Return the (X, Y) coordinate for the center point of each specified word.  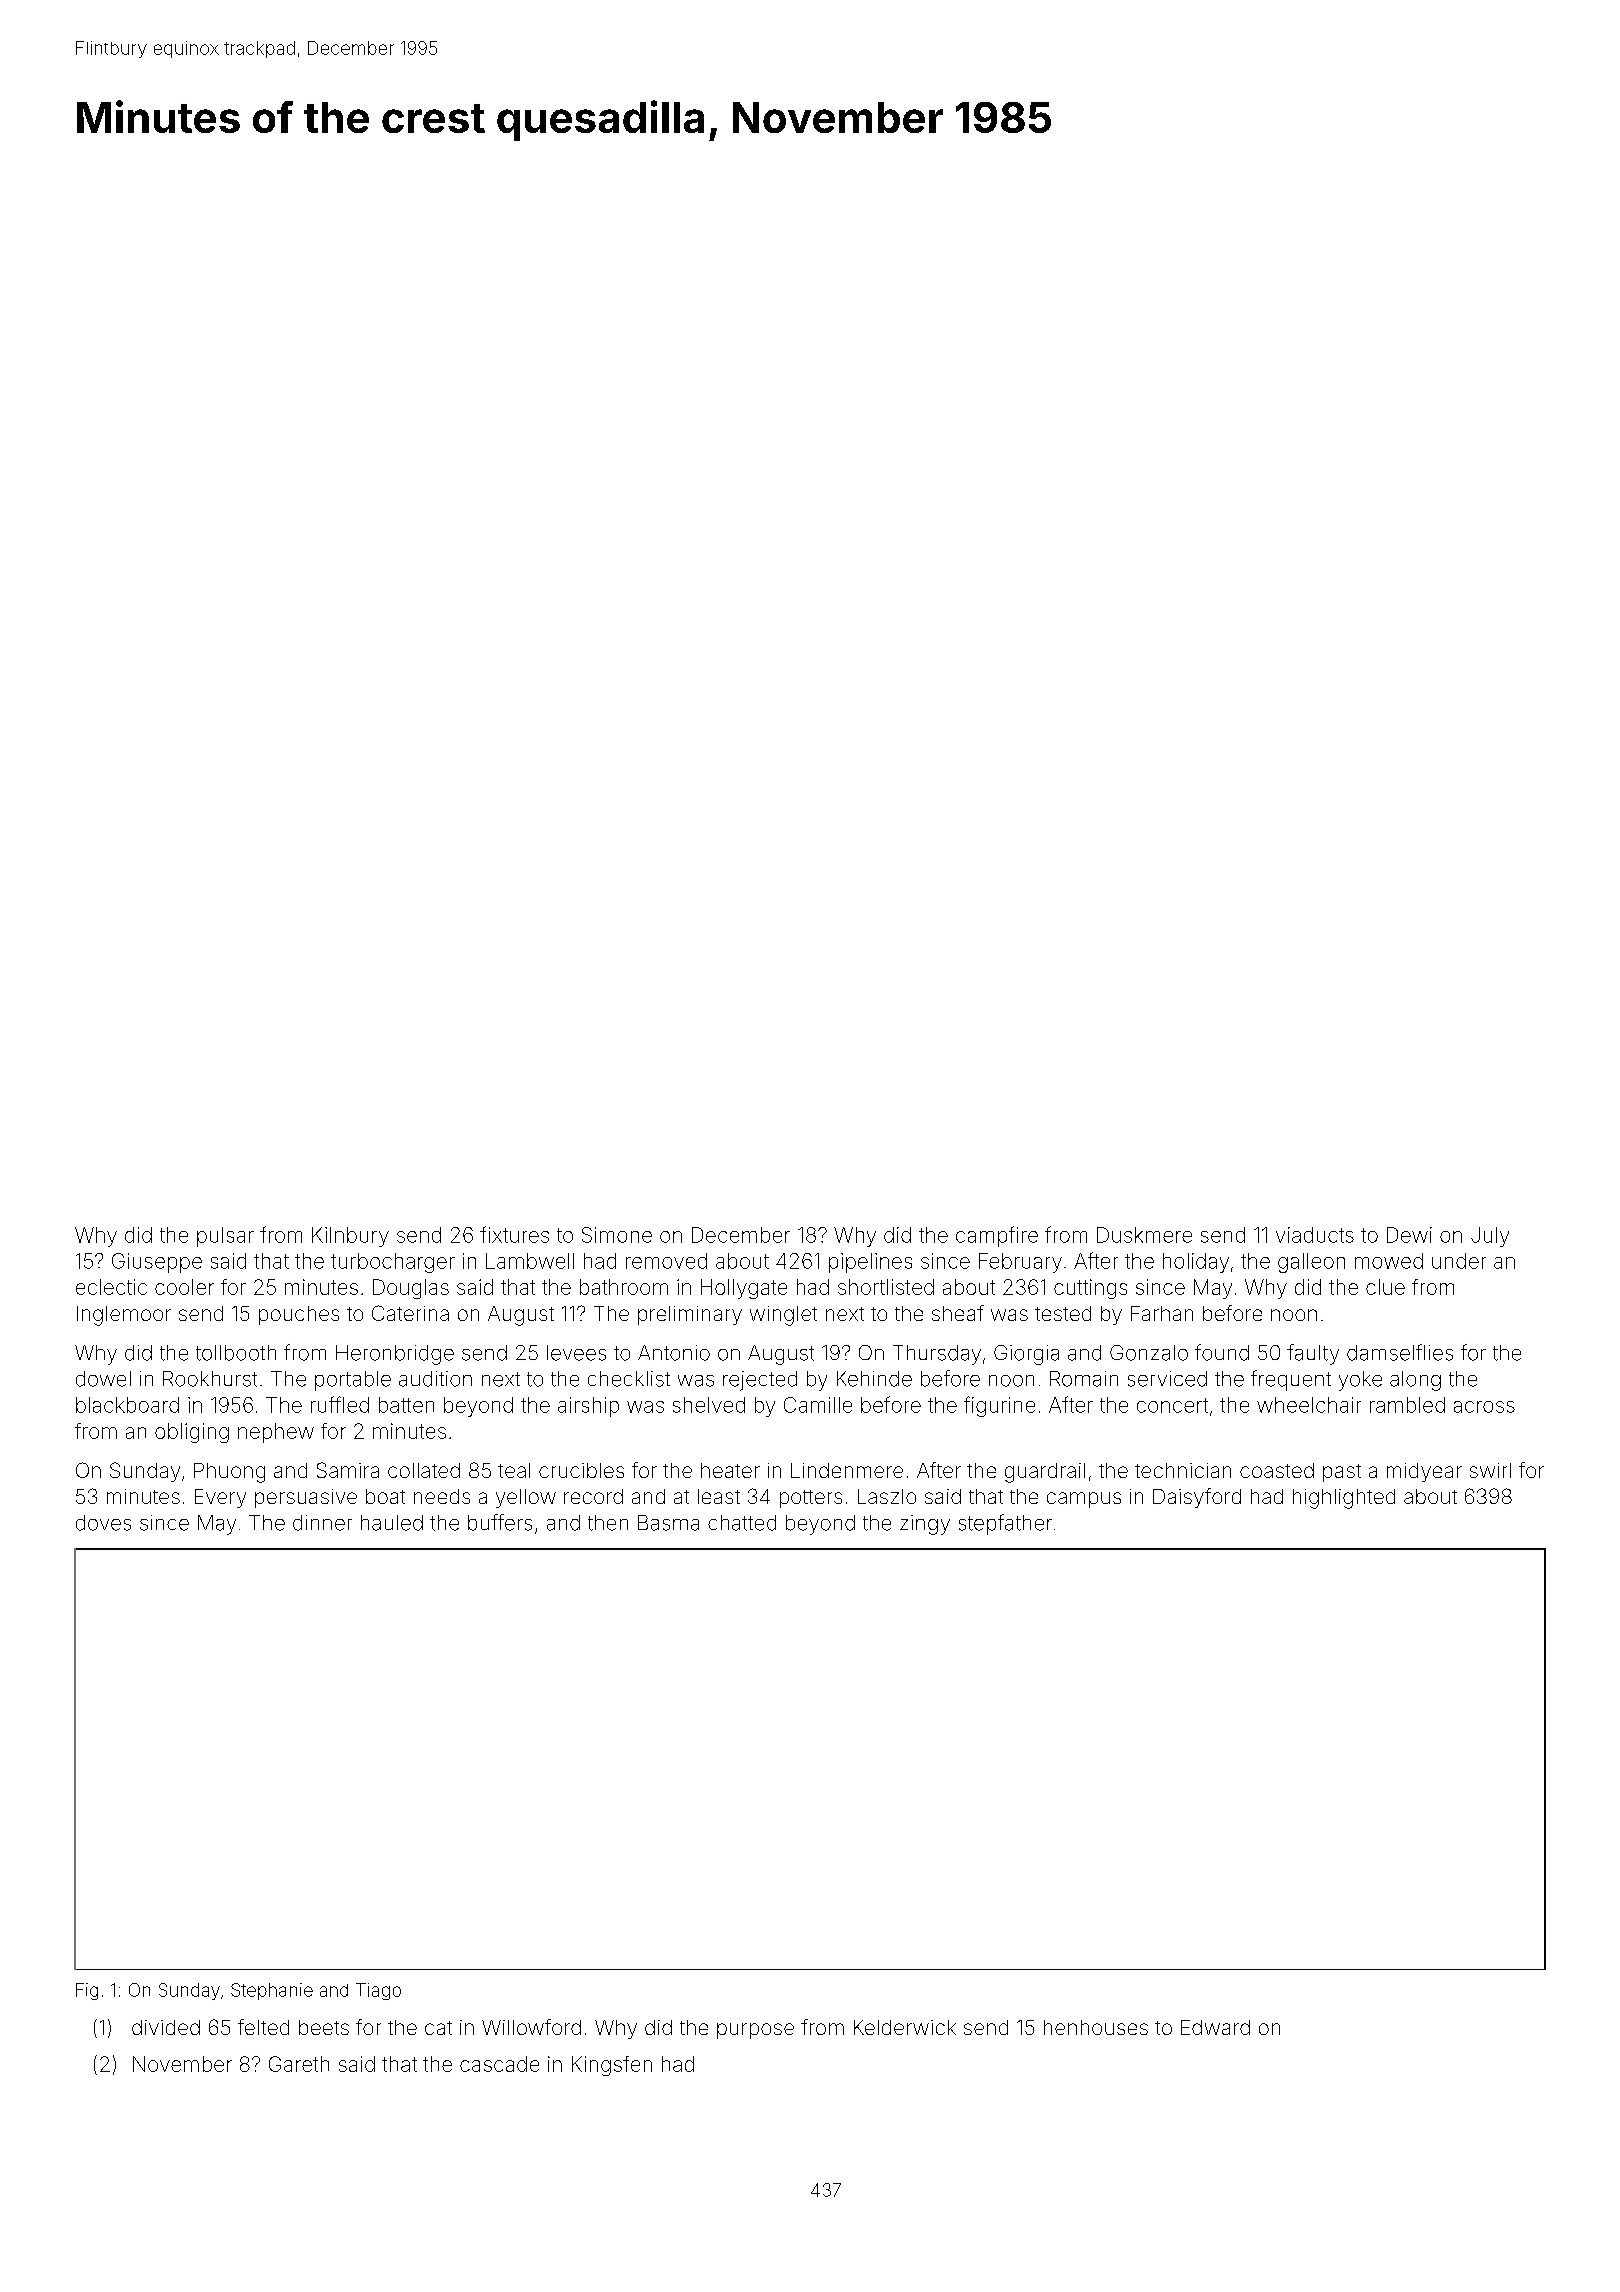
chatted (742, 1523)
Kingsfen (612, 2066)
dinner (322, 1523)
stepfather (1005, 1524)
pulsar (225, 1237)
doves (103, 1523)
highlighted (1344, 1499)
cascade (499, 2064)
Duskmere (1144, 1235)
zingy (925, 1525)
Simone (617, 1235)
